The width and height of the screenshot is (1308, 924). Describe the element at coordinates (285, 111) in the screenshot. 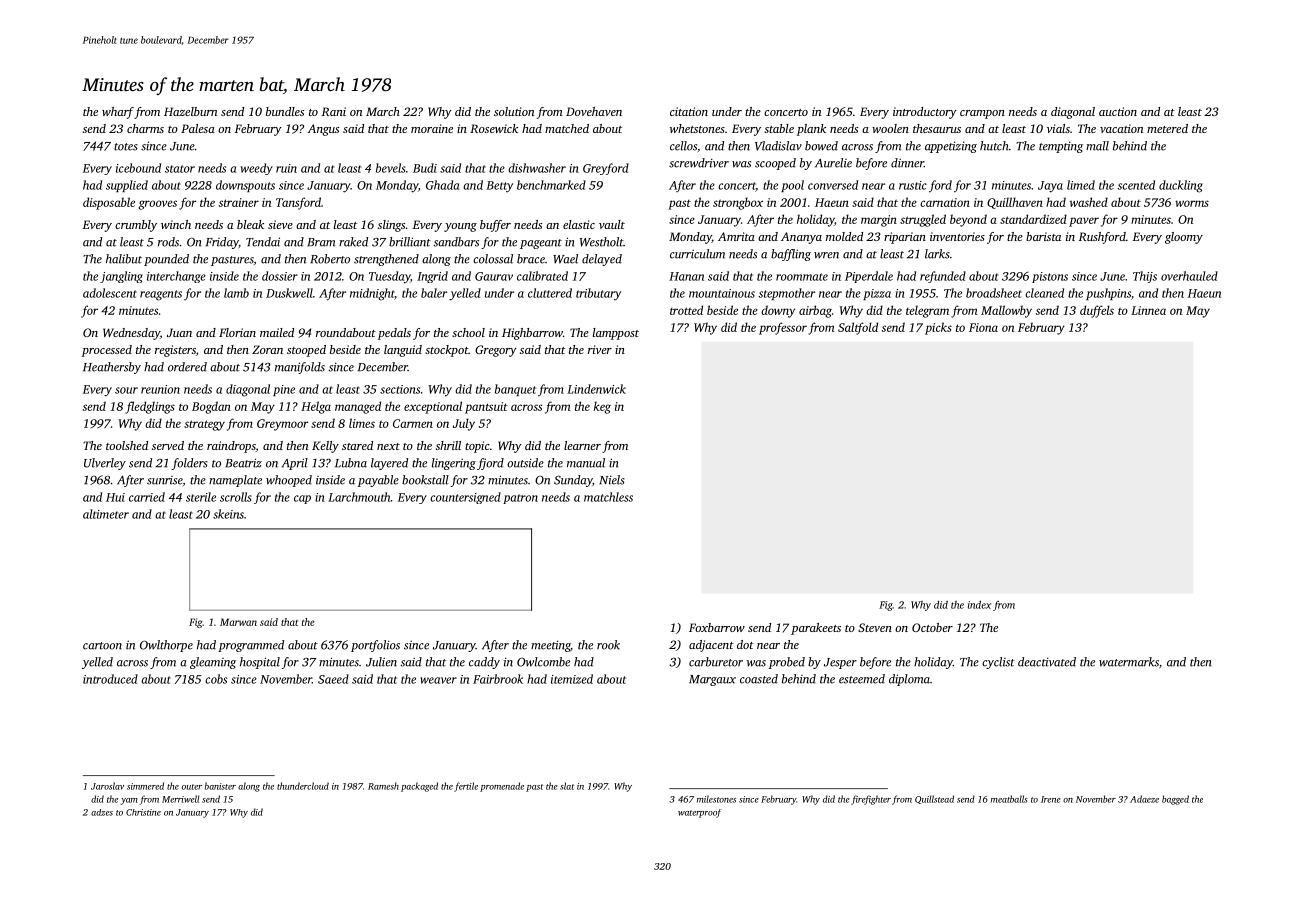

I see `bundles` at that location.
